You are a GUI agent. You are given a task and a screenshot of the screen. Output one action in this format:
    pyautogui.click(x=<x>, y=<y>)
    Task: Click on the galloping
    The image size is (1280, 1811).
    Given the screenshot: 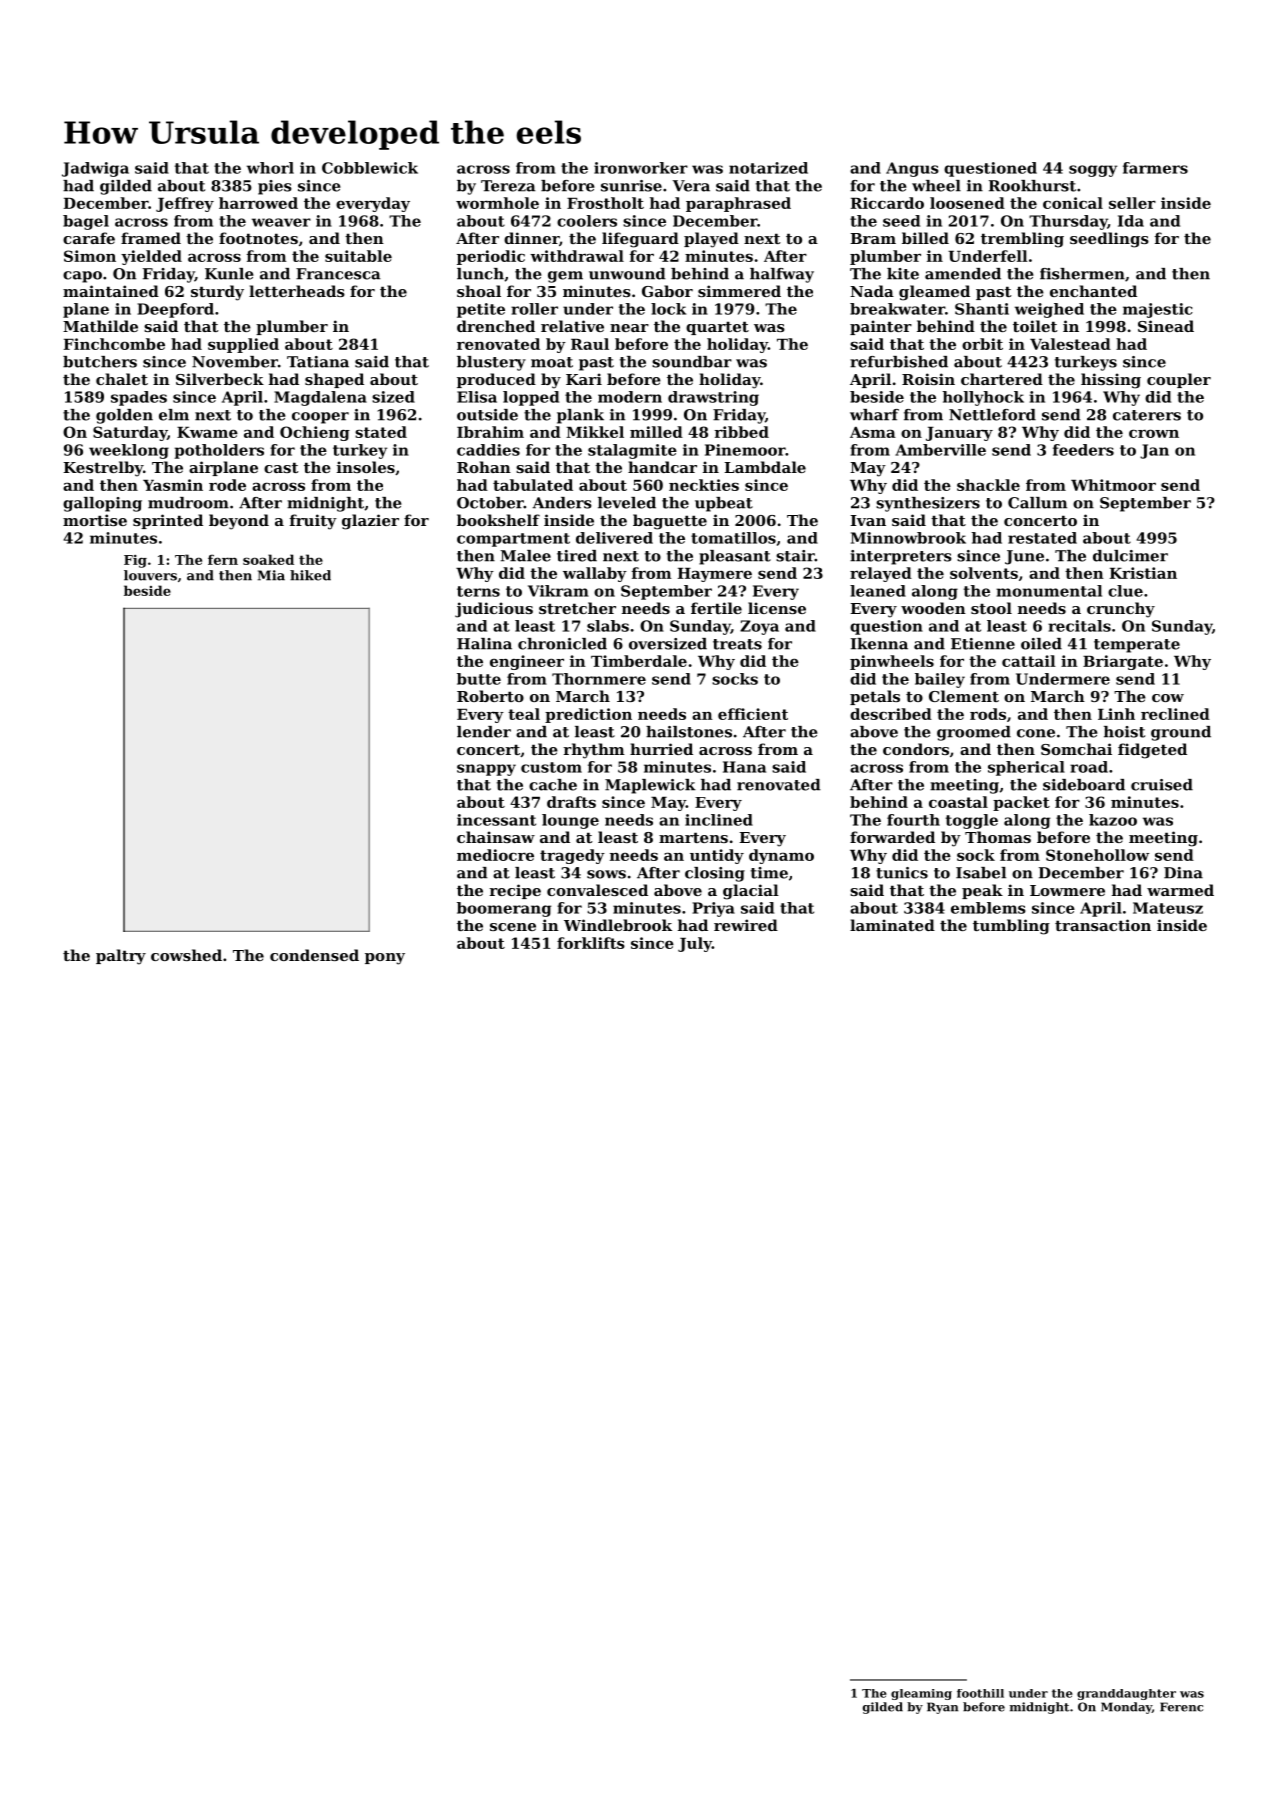 What is the action you would take?
    pyautogui.click(x=102, y=504)
